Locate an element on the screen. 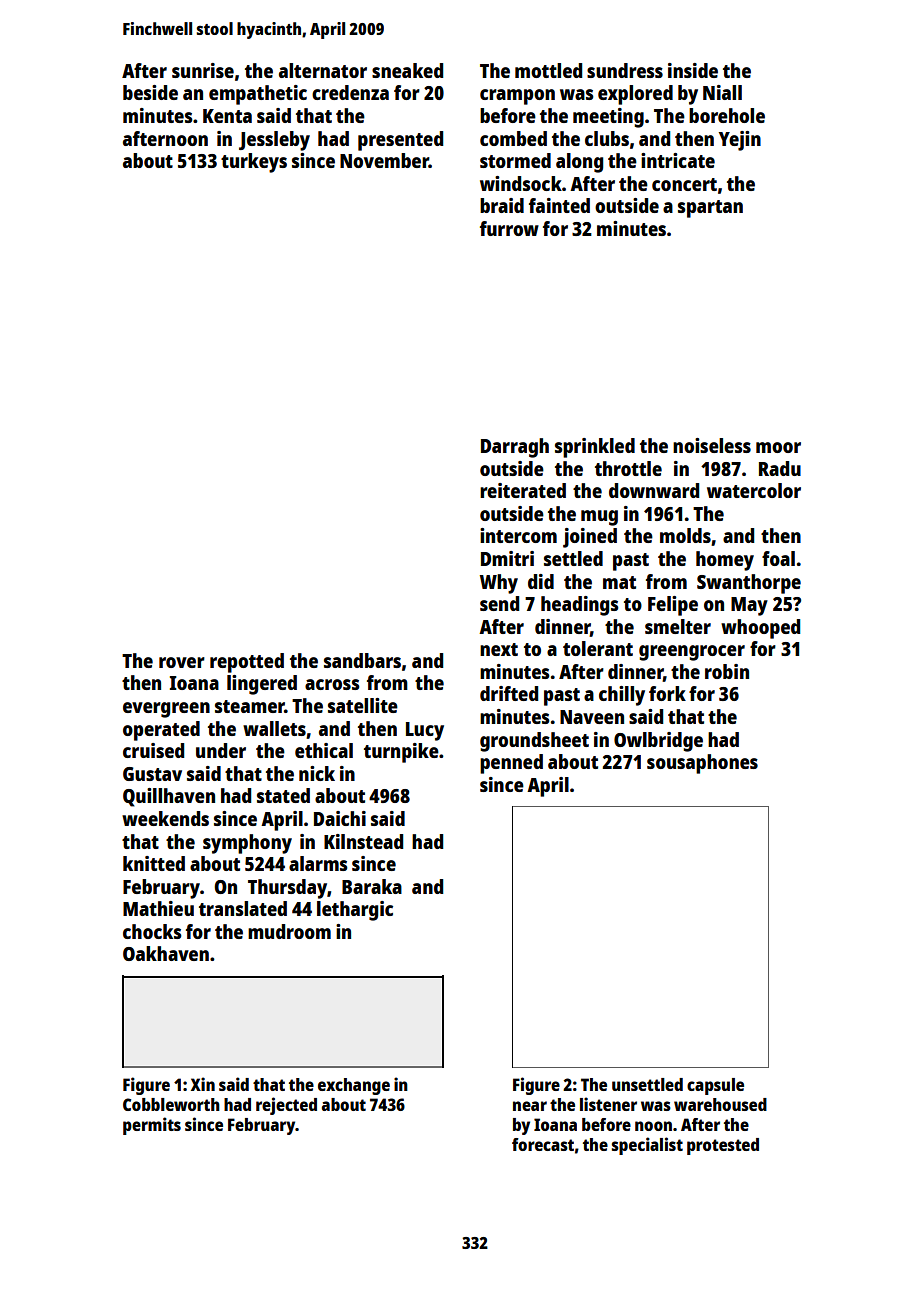  furrow is located at coordinates (509, 228).
